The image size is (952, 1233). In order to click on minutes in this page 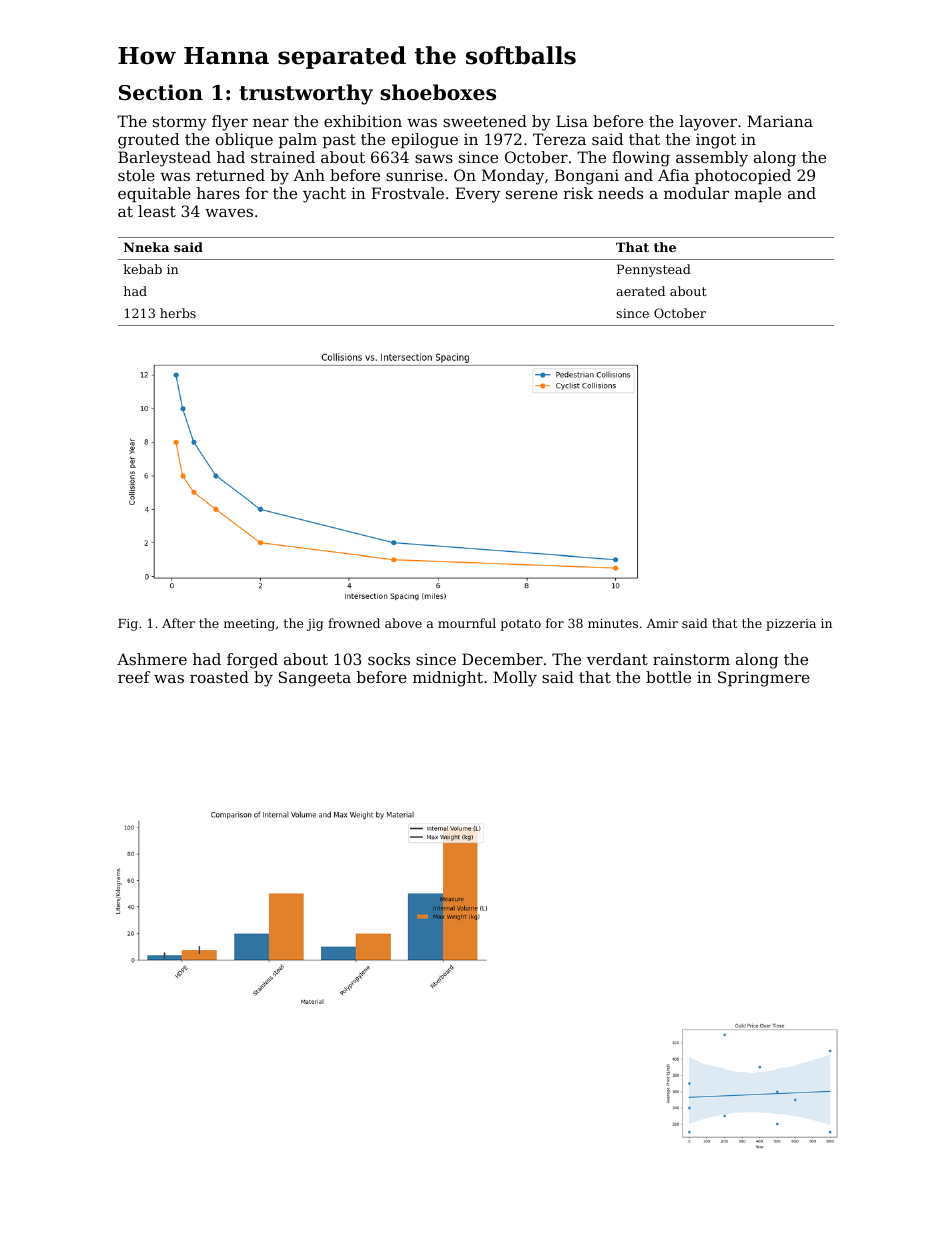, I will do `click(613, 623)`.
